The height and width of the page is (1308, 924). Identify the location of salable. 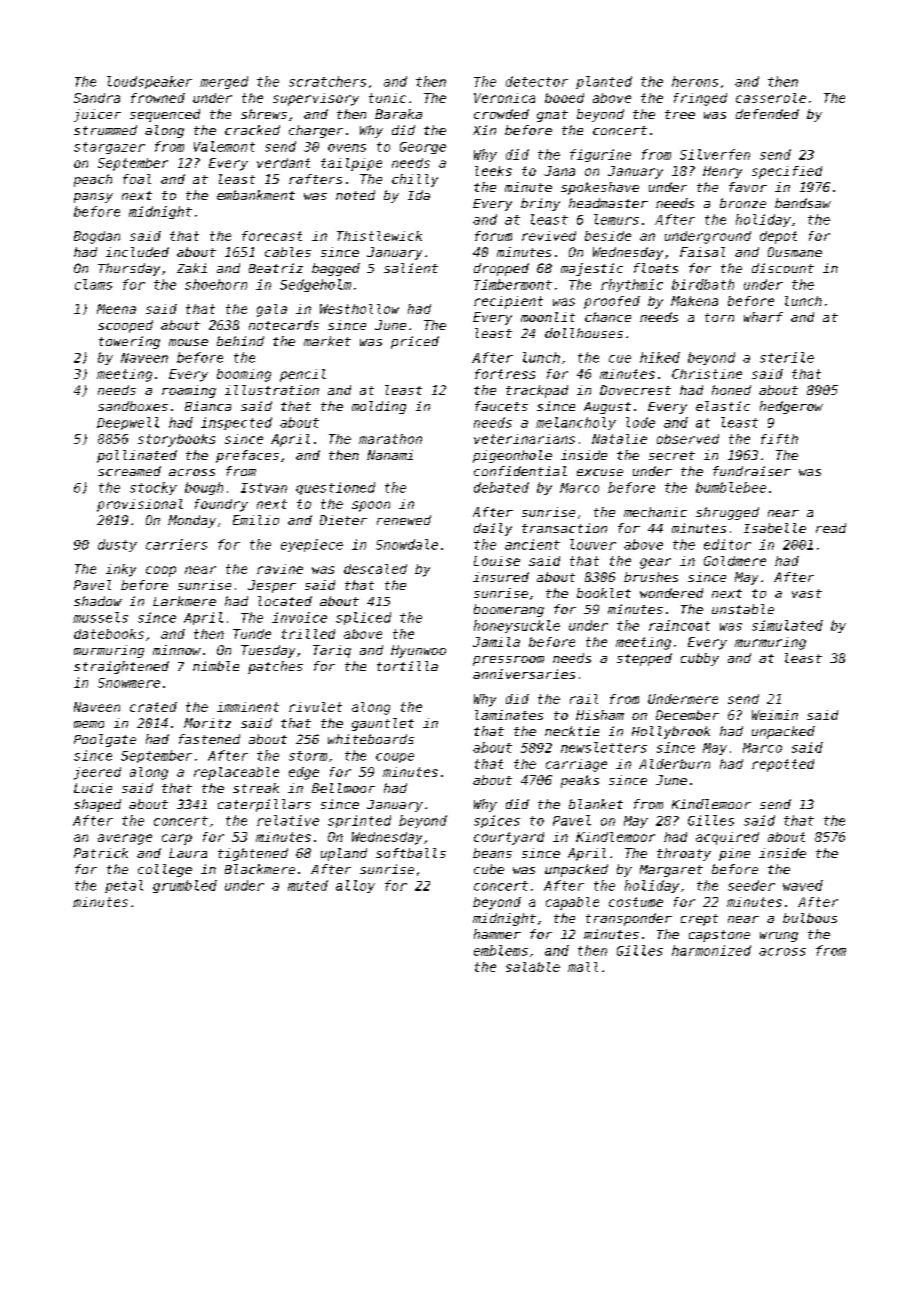
(533, 967).
